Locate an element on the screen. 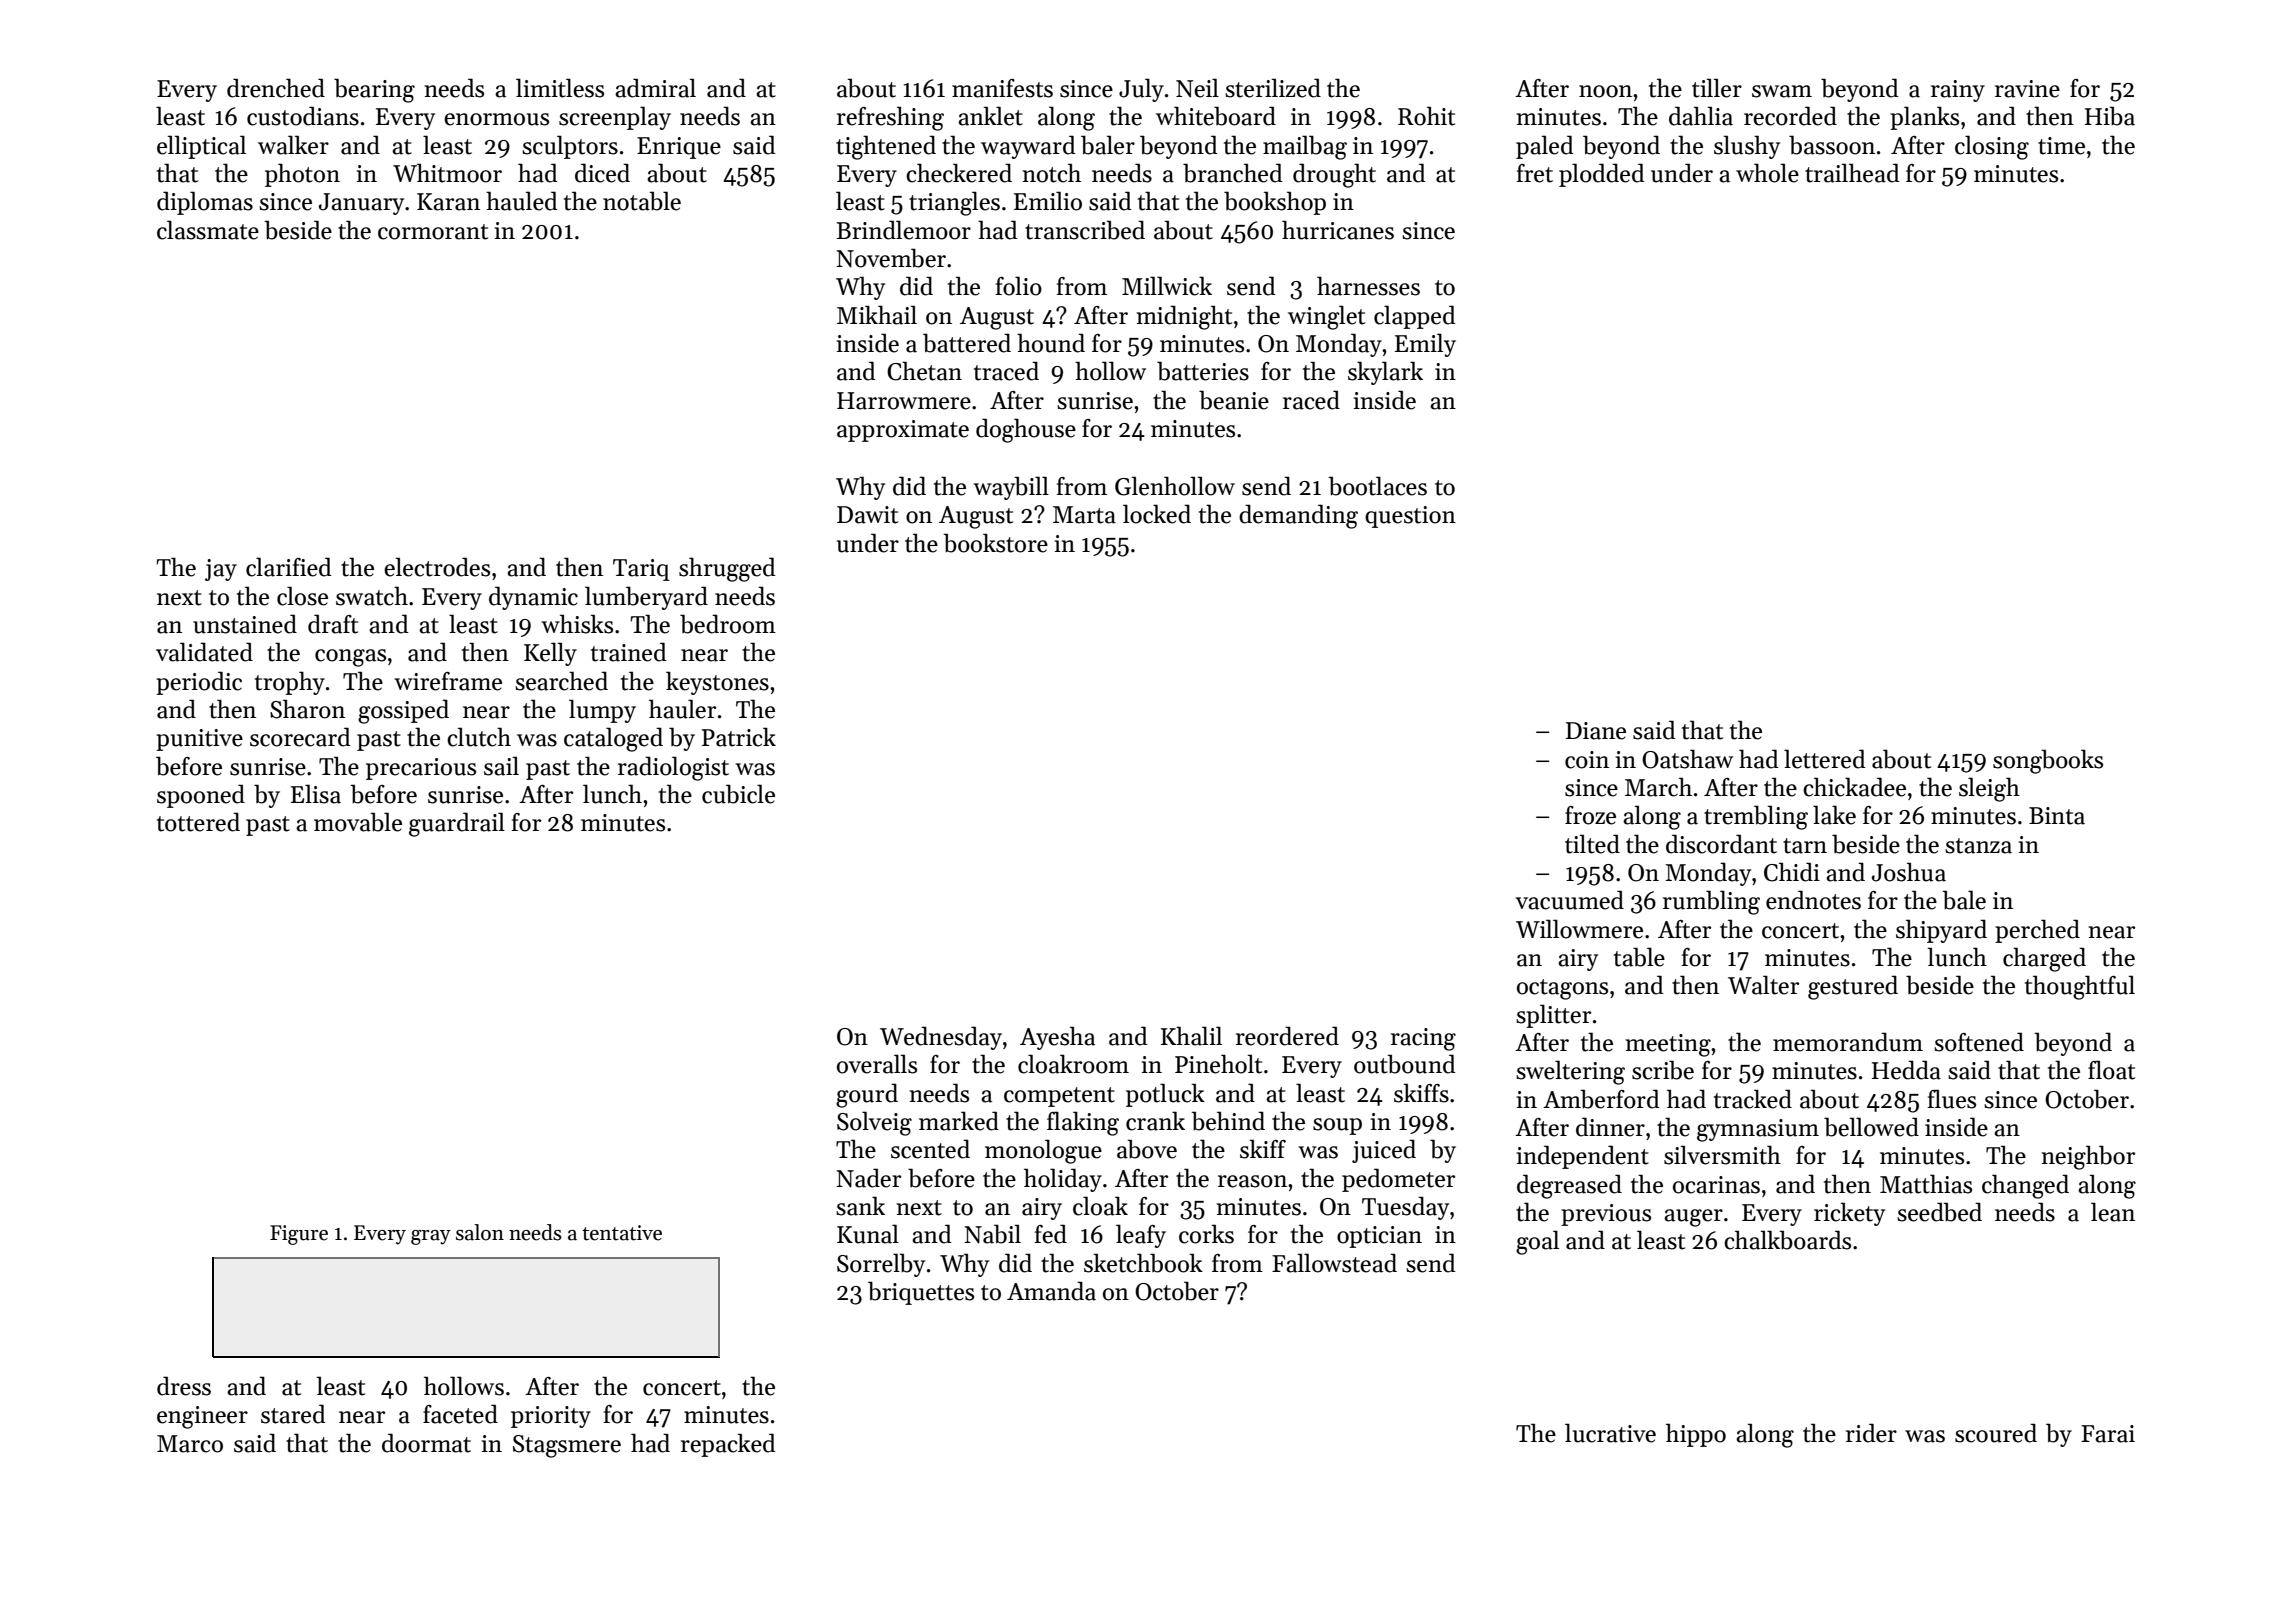 Image resolution: width=2292 pixels, height=1620 pixels. flues is located at coordinates (1952, 1099).
